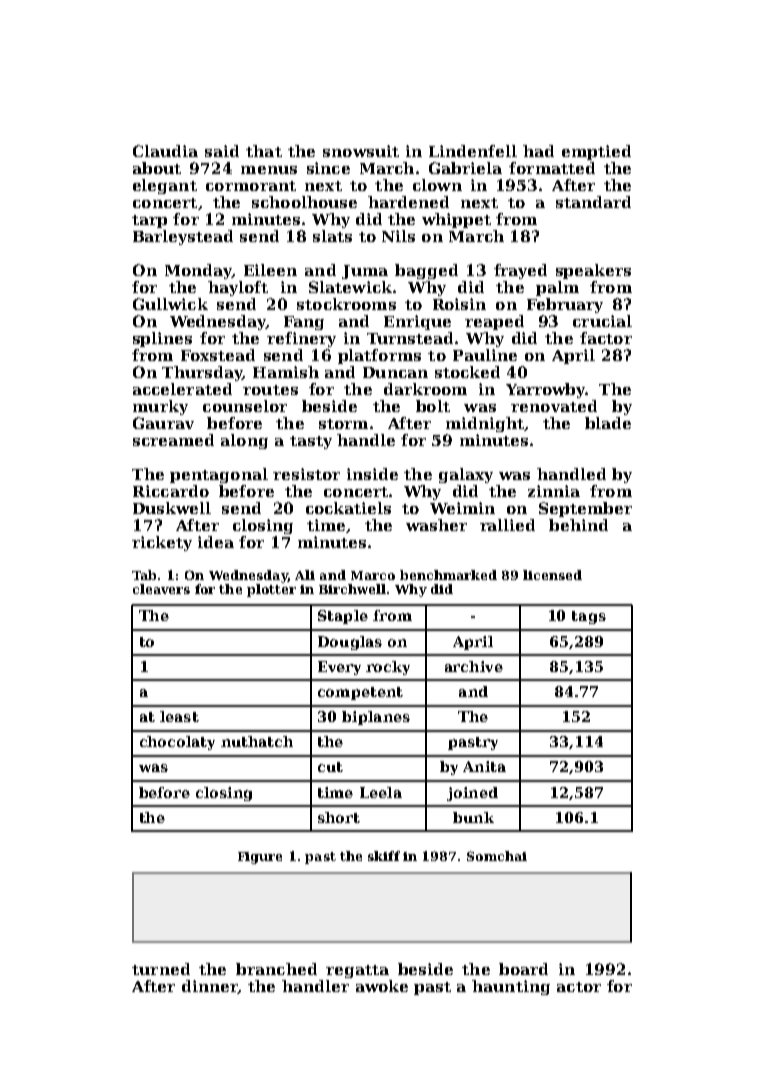 The width and height of the screenshot is (764, 1084). I want to click on cormorant, so click(251, 186).
